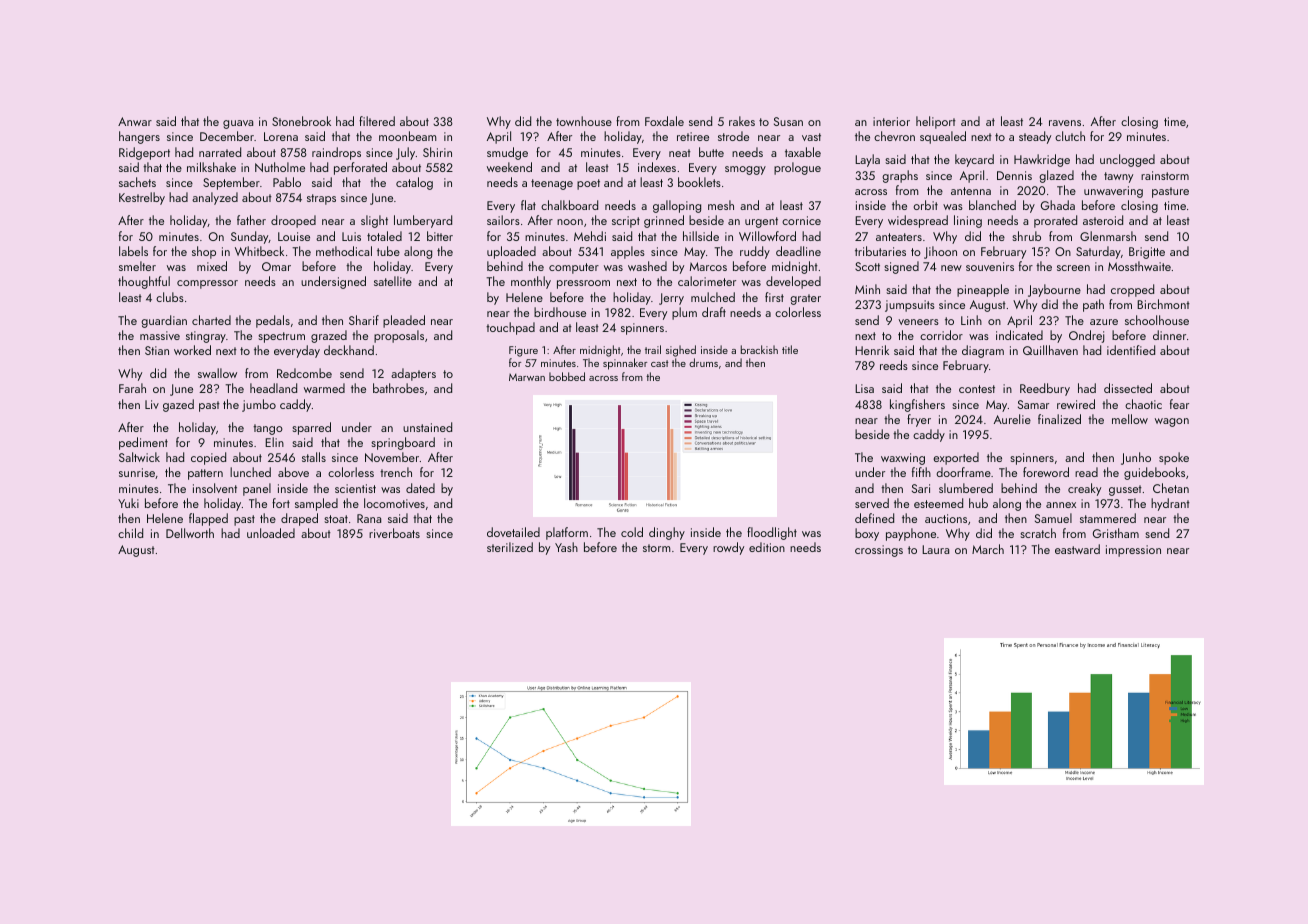 This screenshot has width=1308, height=924. I want to click on Stonebrook, so click(301, 121).
